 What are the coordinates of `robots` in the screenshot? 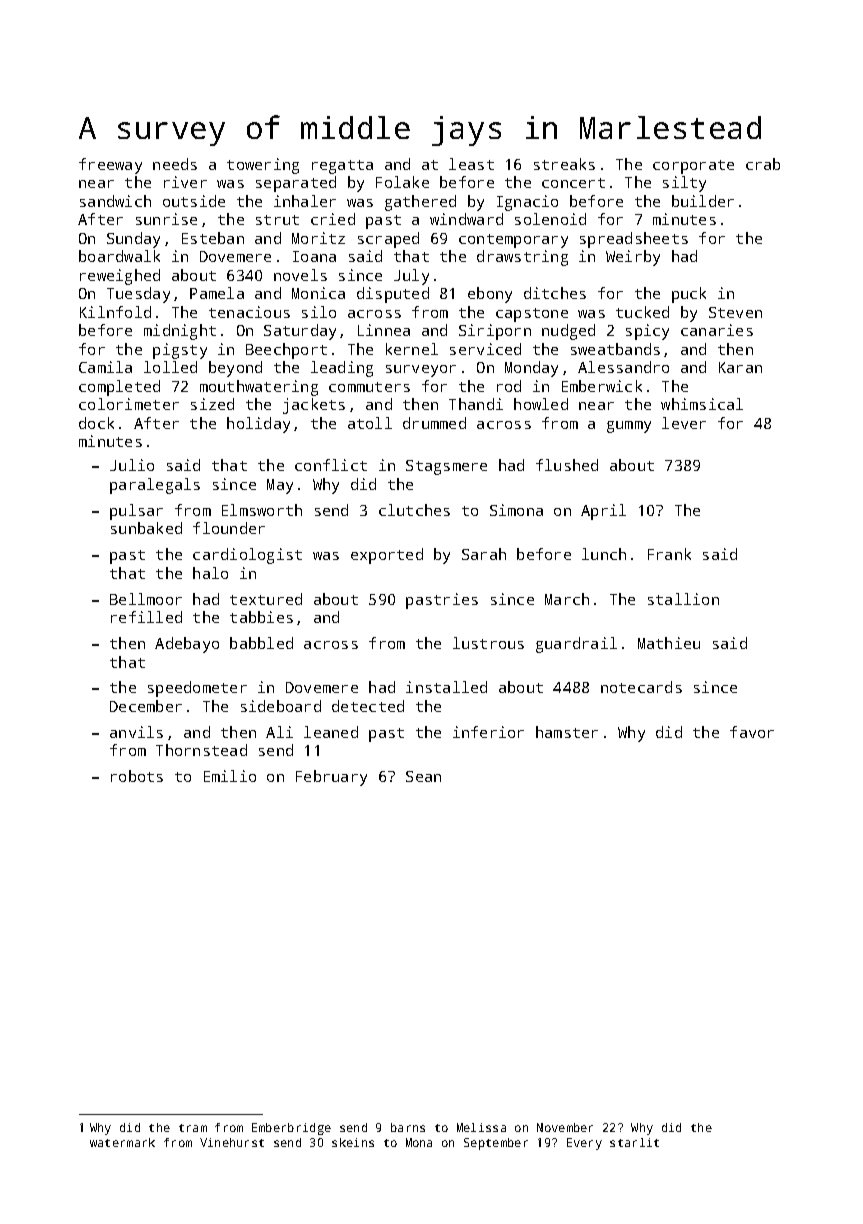 It's located at (137, 776).
